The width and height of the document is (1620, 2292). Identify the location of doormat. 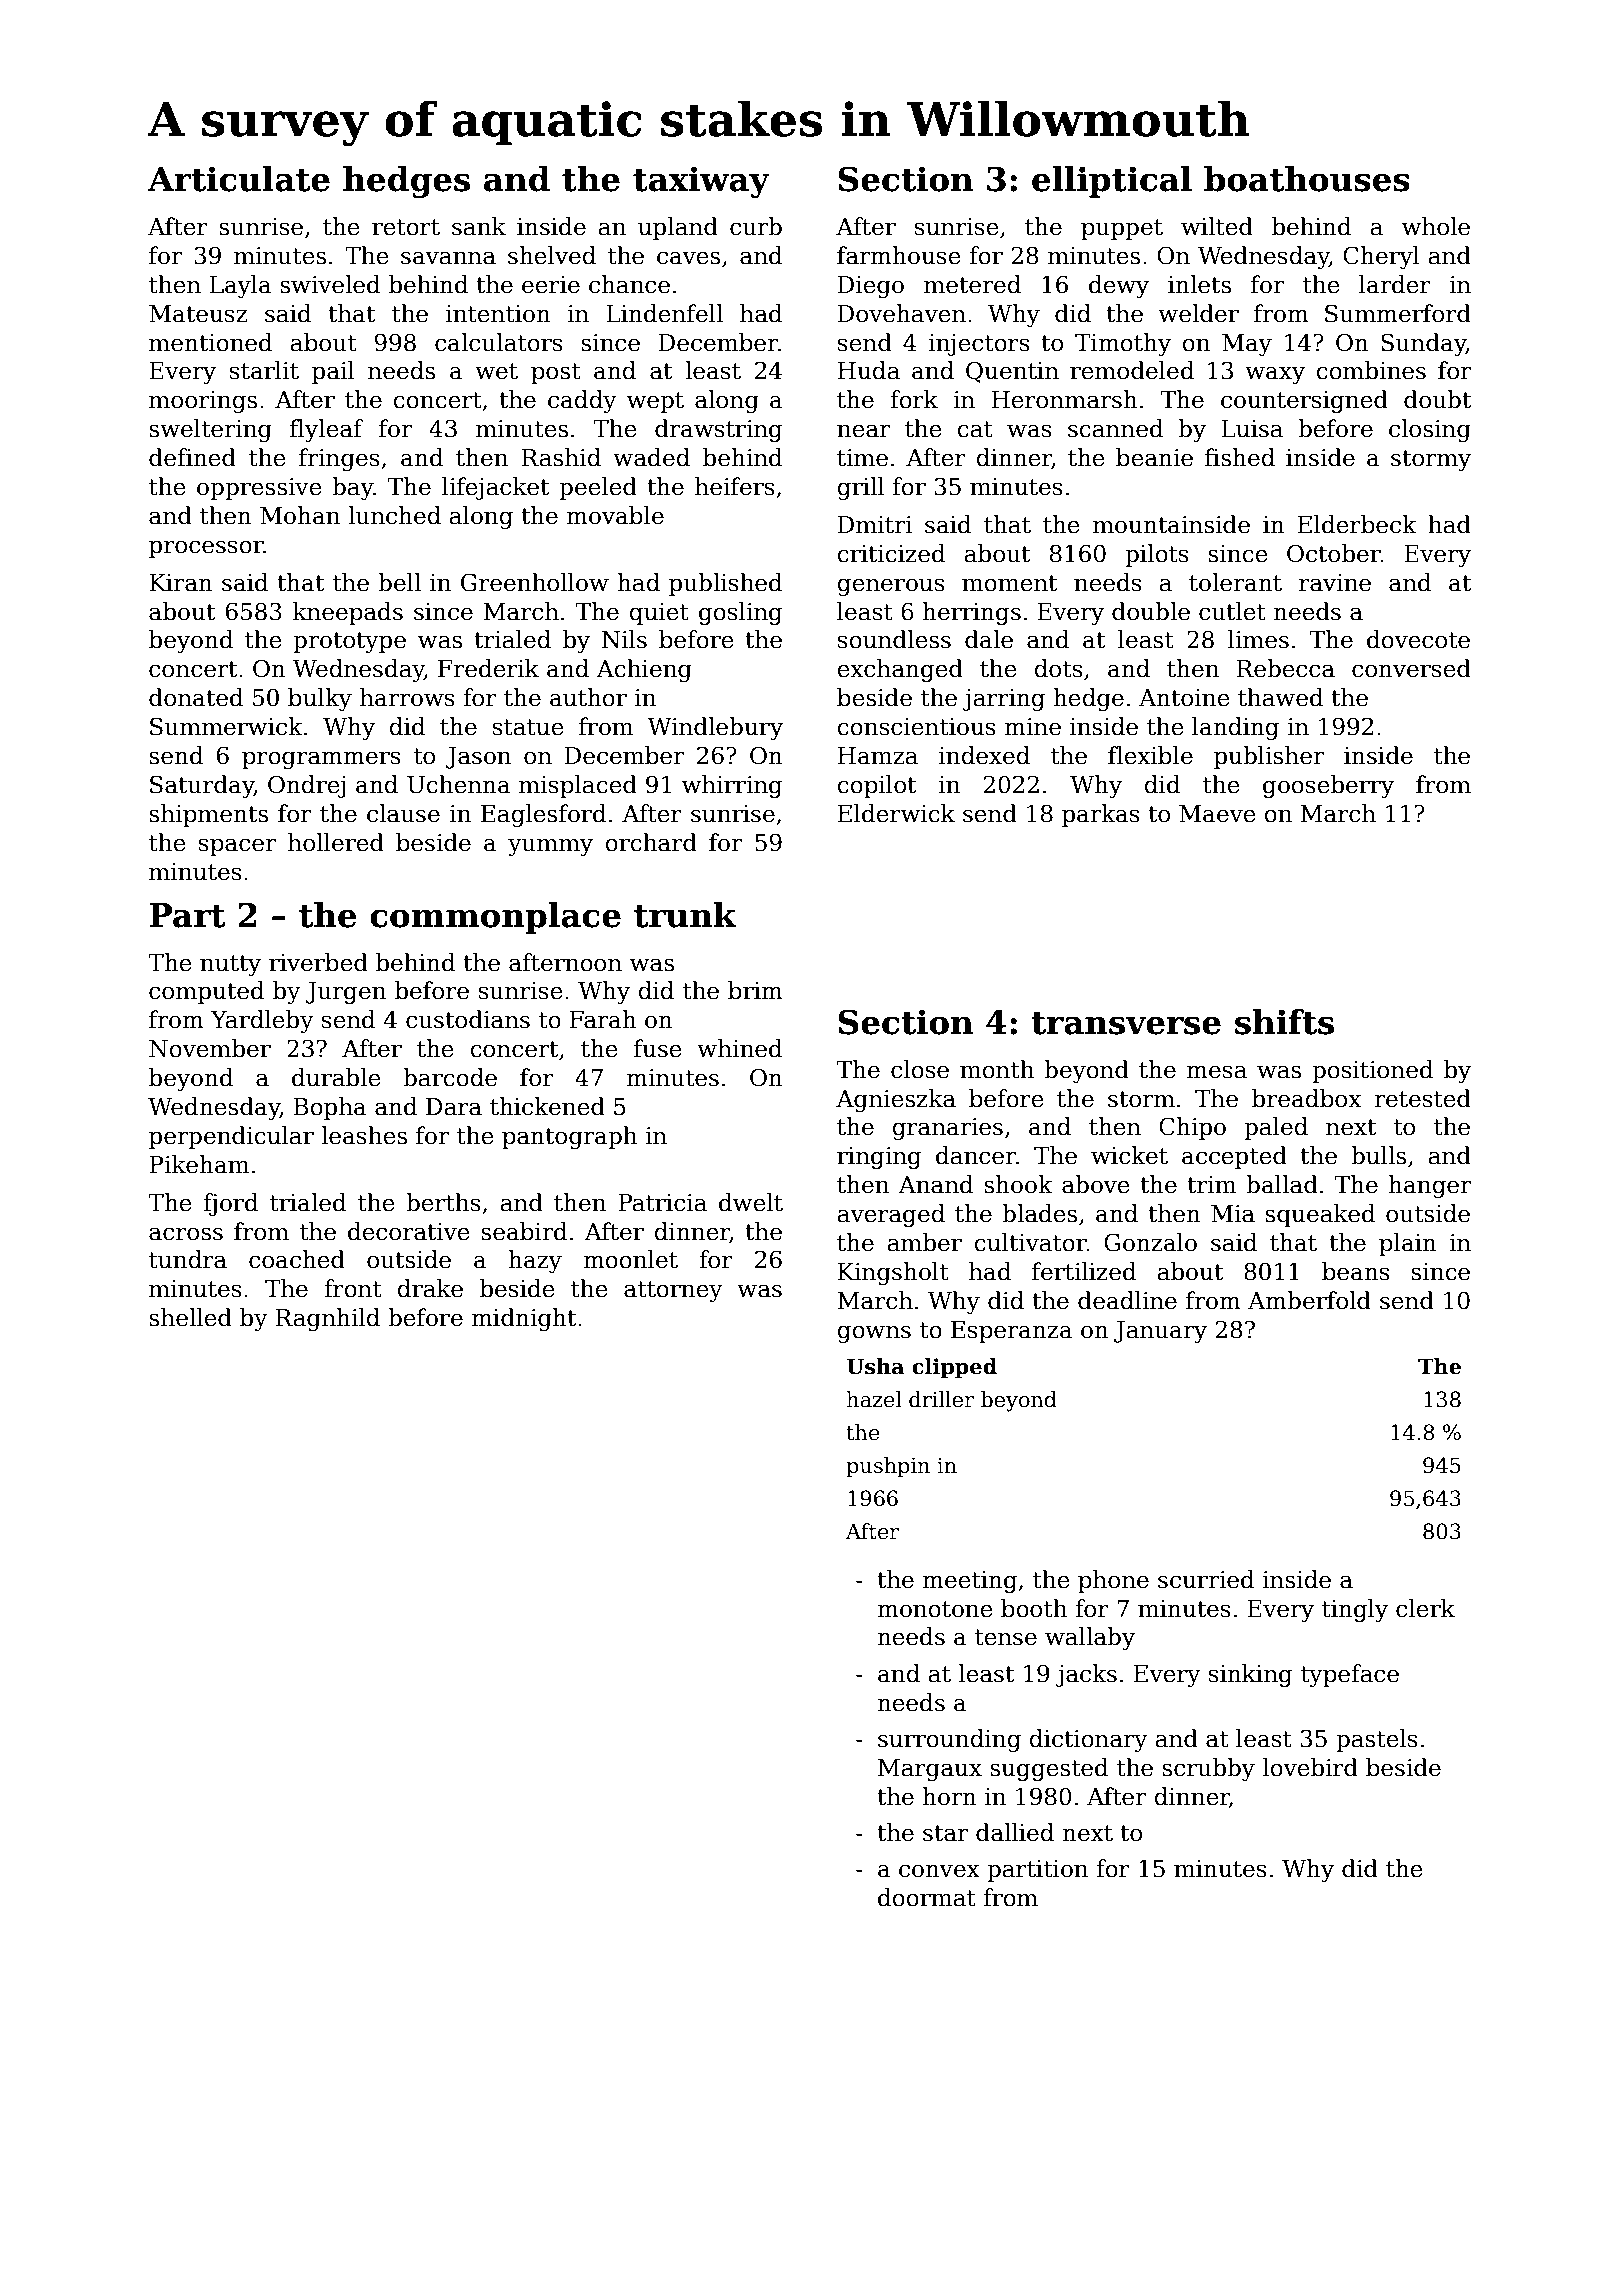
(927, 1897).
